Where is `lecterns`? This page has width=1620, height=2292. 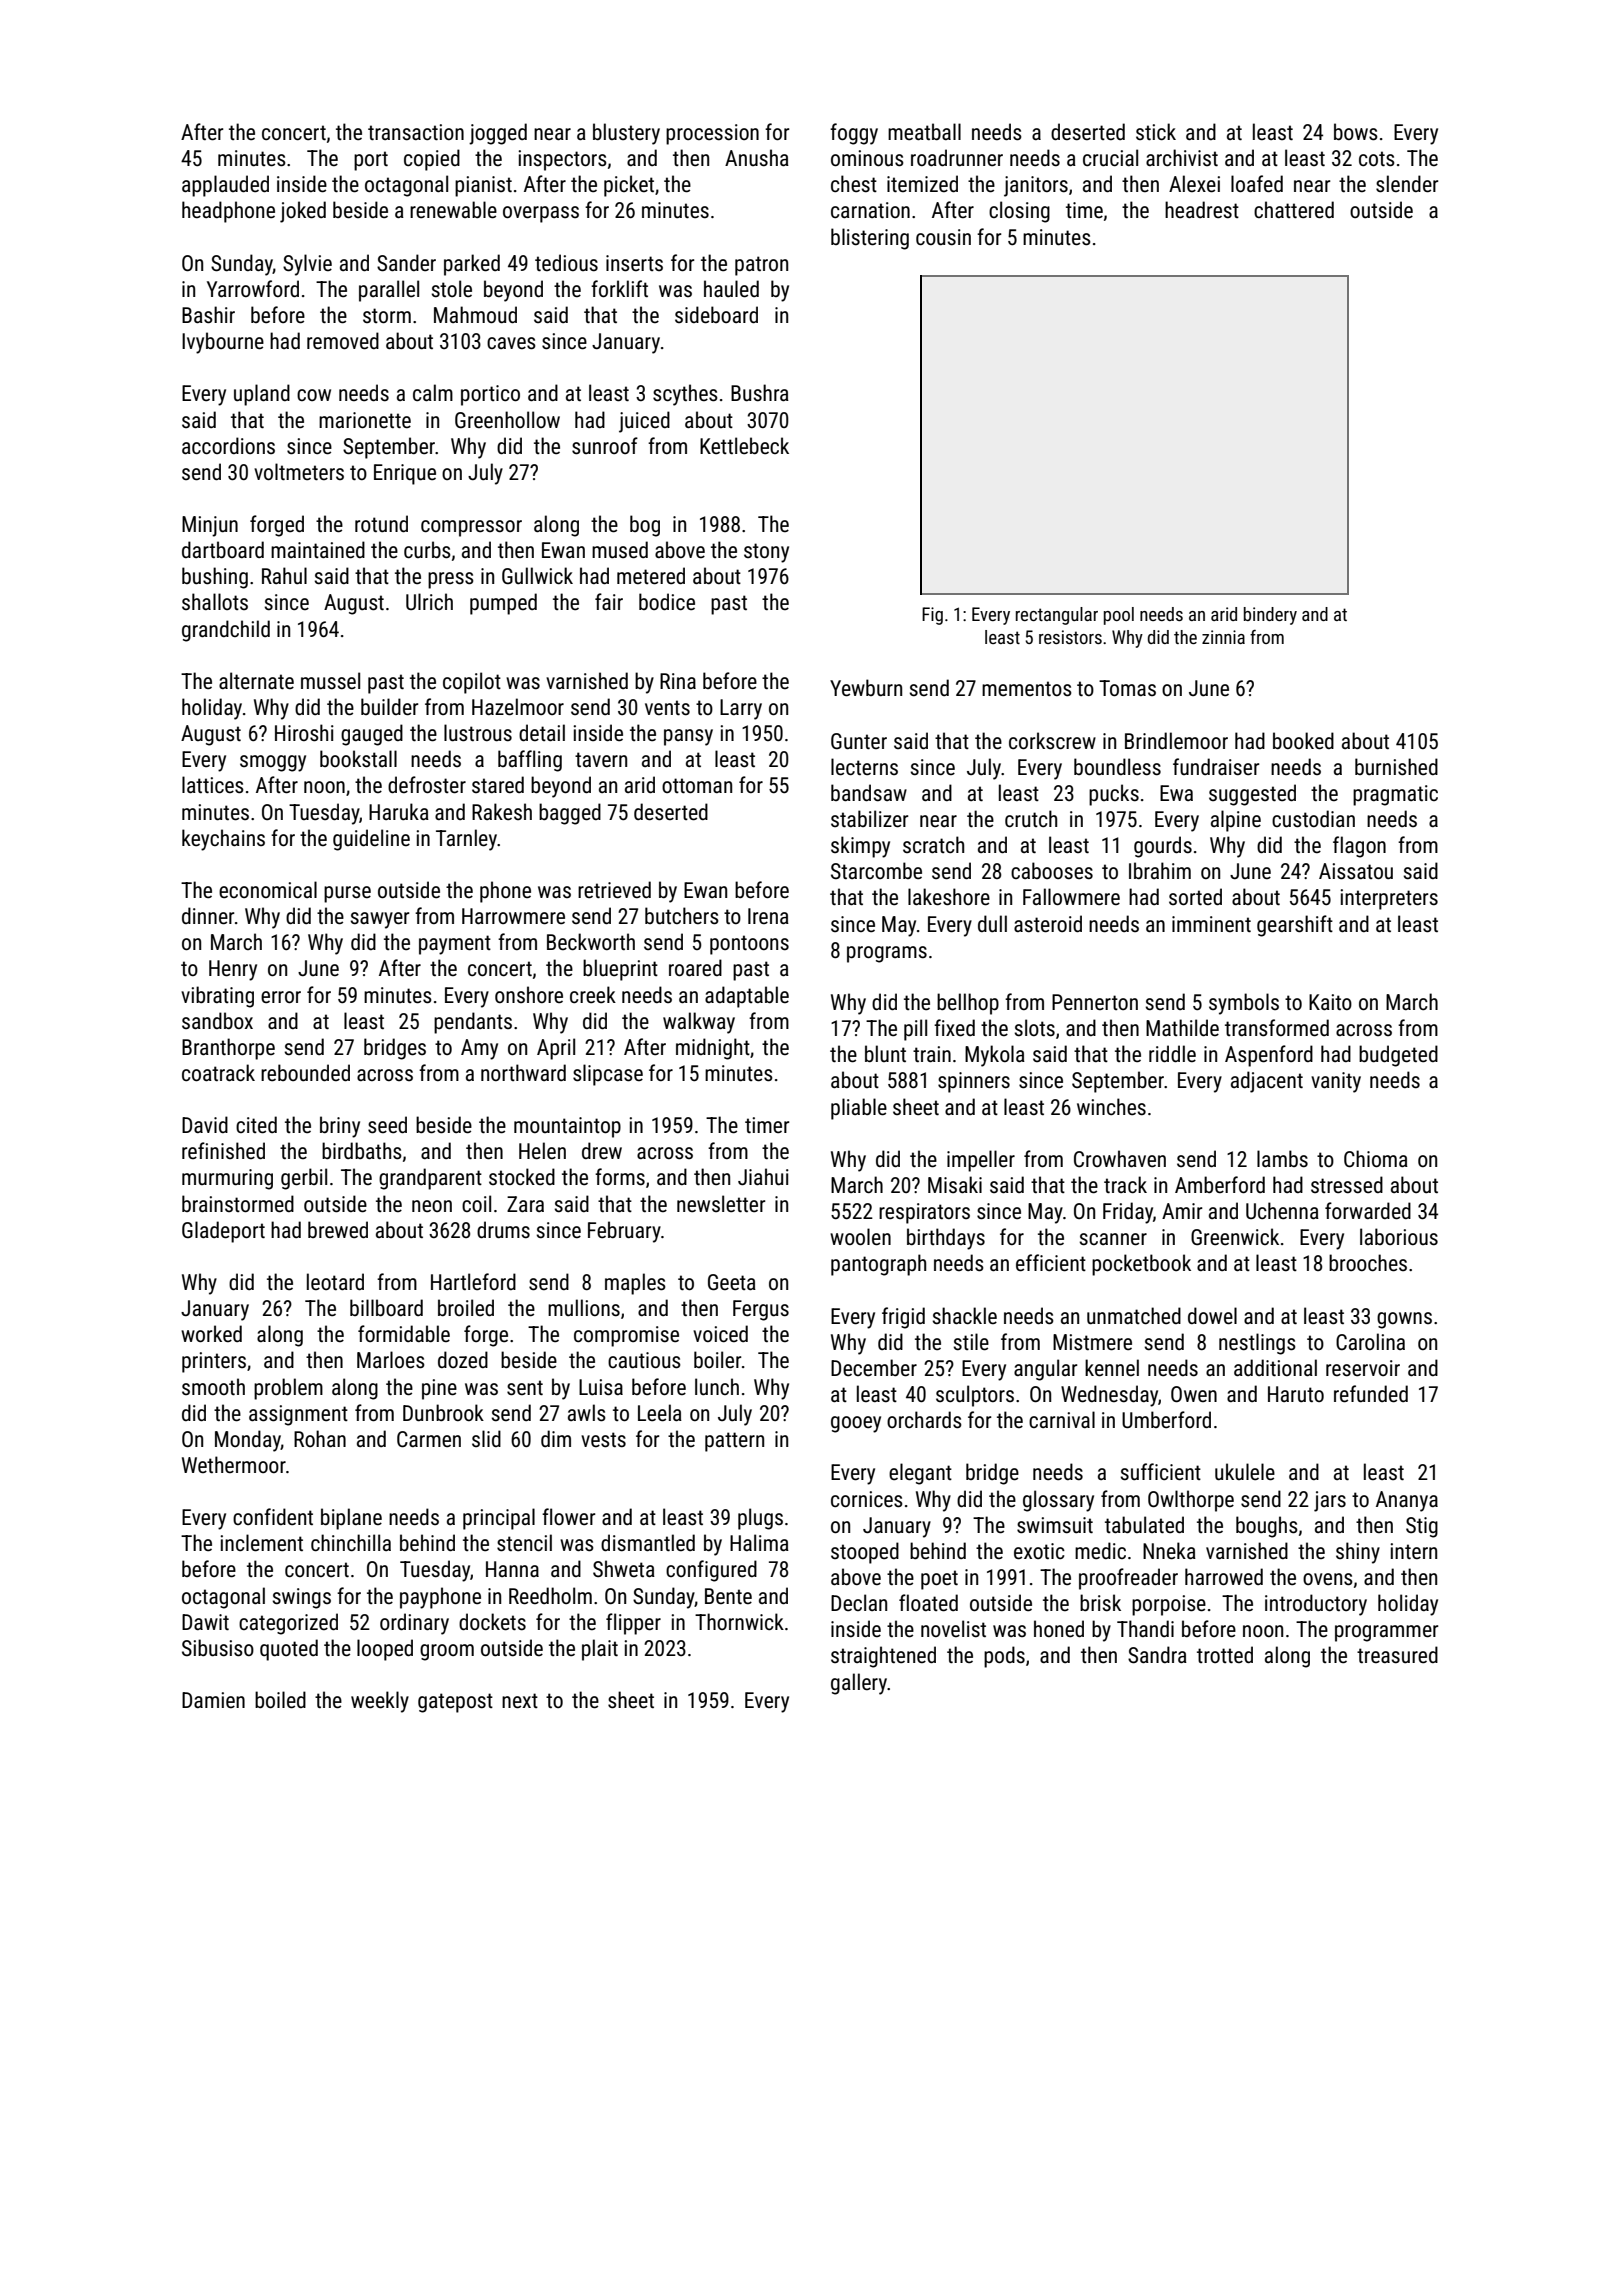
lecterns is located at coordinates (864, 767).
